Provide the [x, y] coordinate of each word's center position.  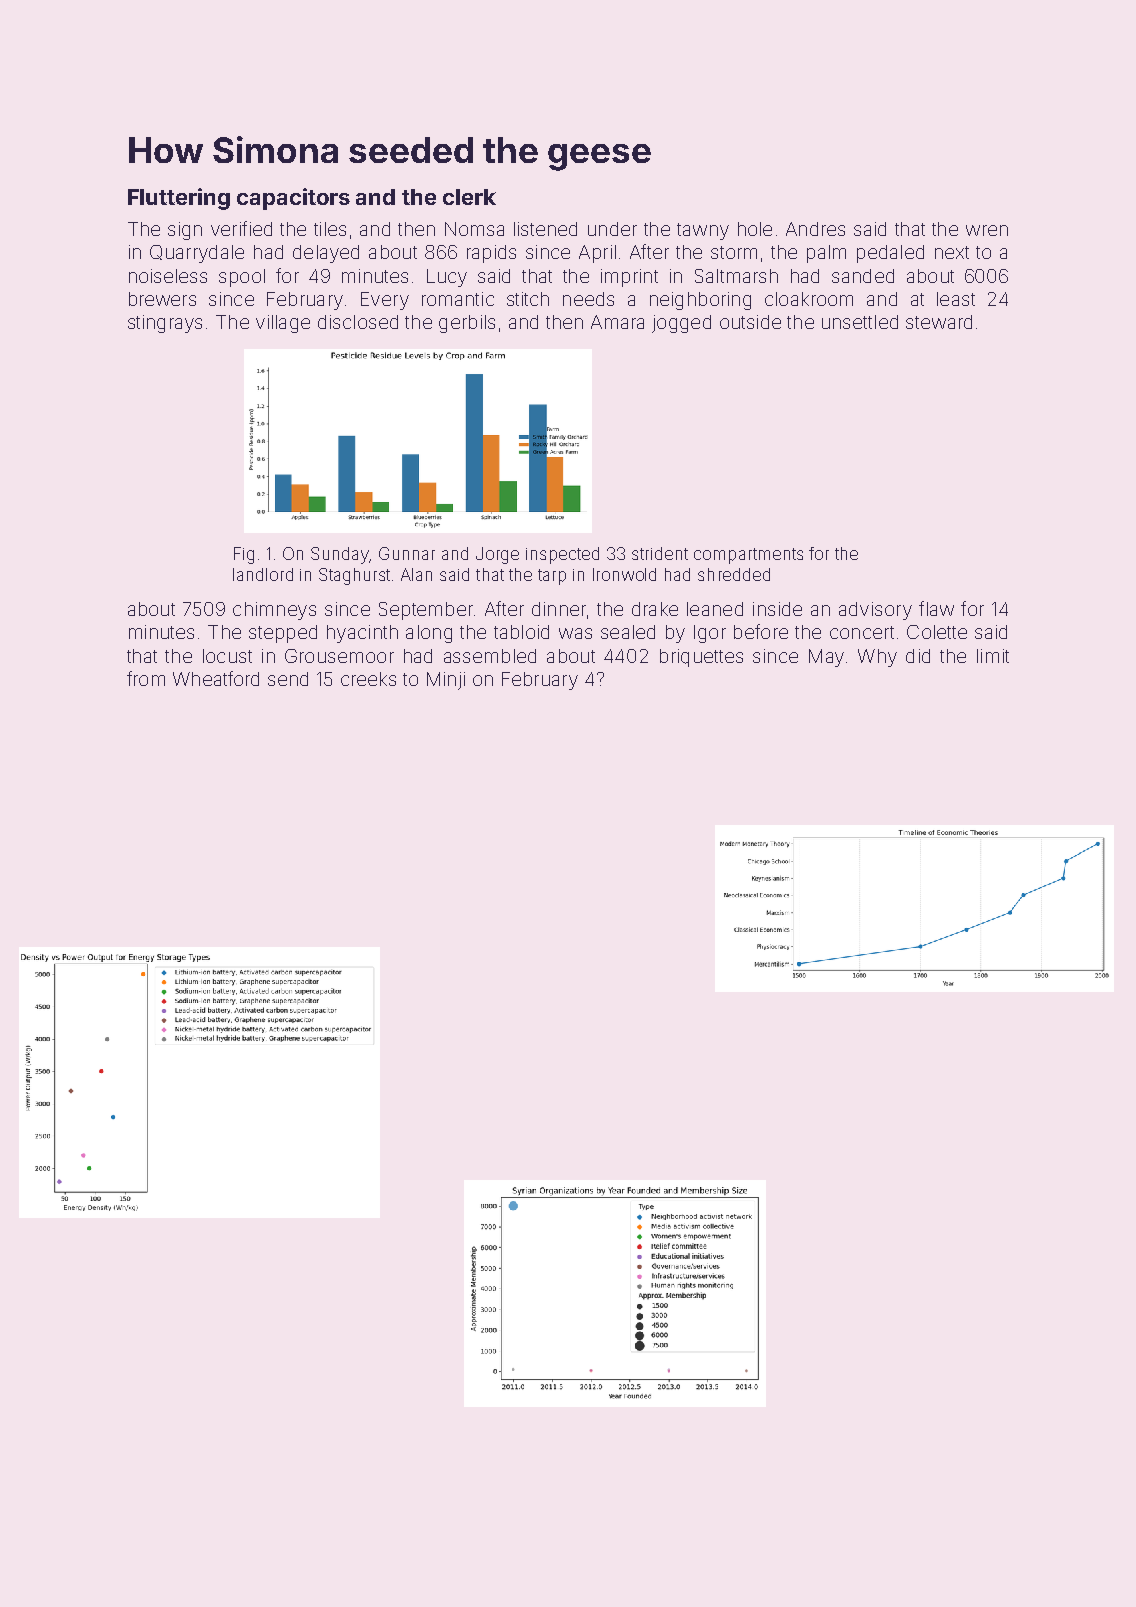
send [288, 679]
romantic [458, 299]
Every [385, 301]
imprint [629, 278]
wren [987, 230]
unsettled [860, 322]
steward [939, 322]
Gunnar [407, 553]
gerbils [467, 324]
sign [185, 231]
